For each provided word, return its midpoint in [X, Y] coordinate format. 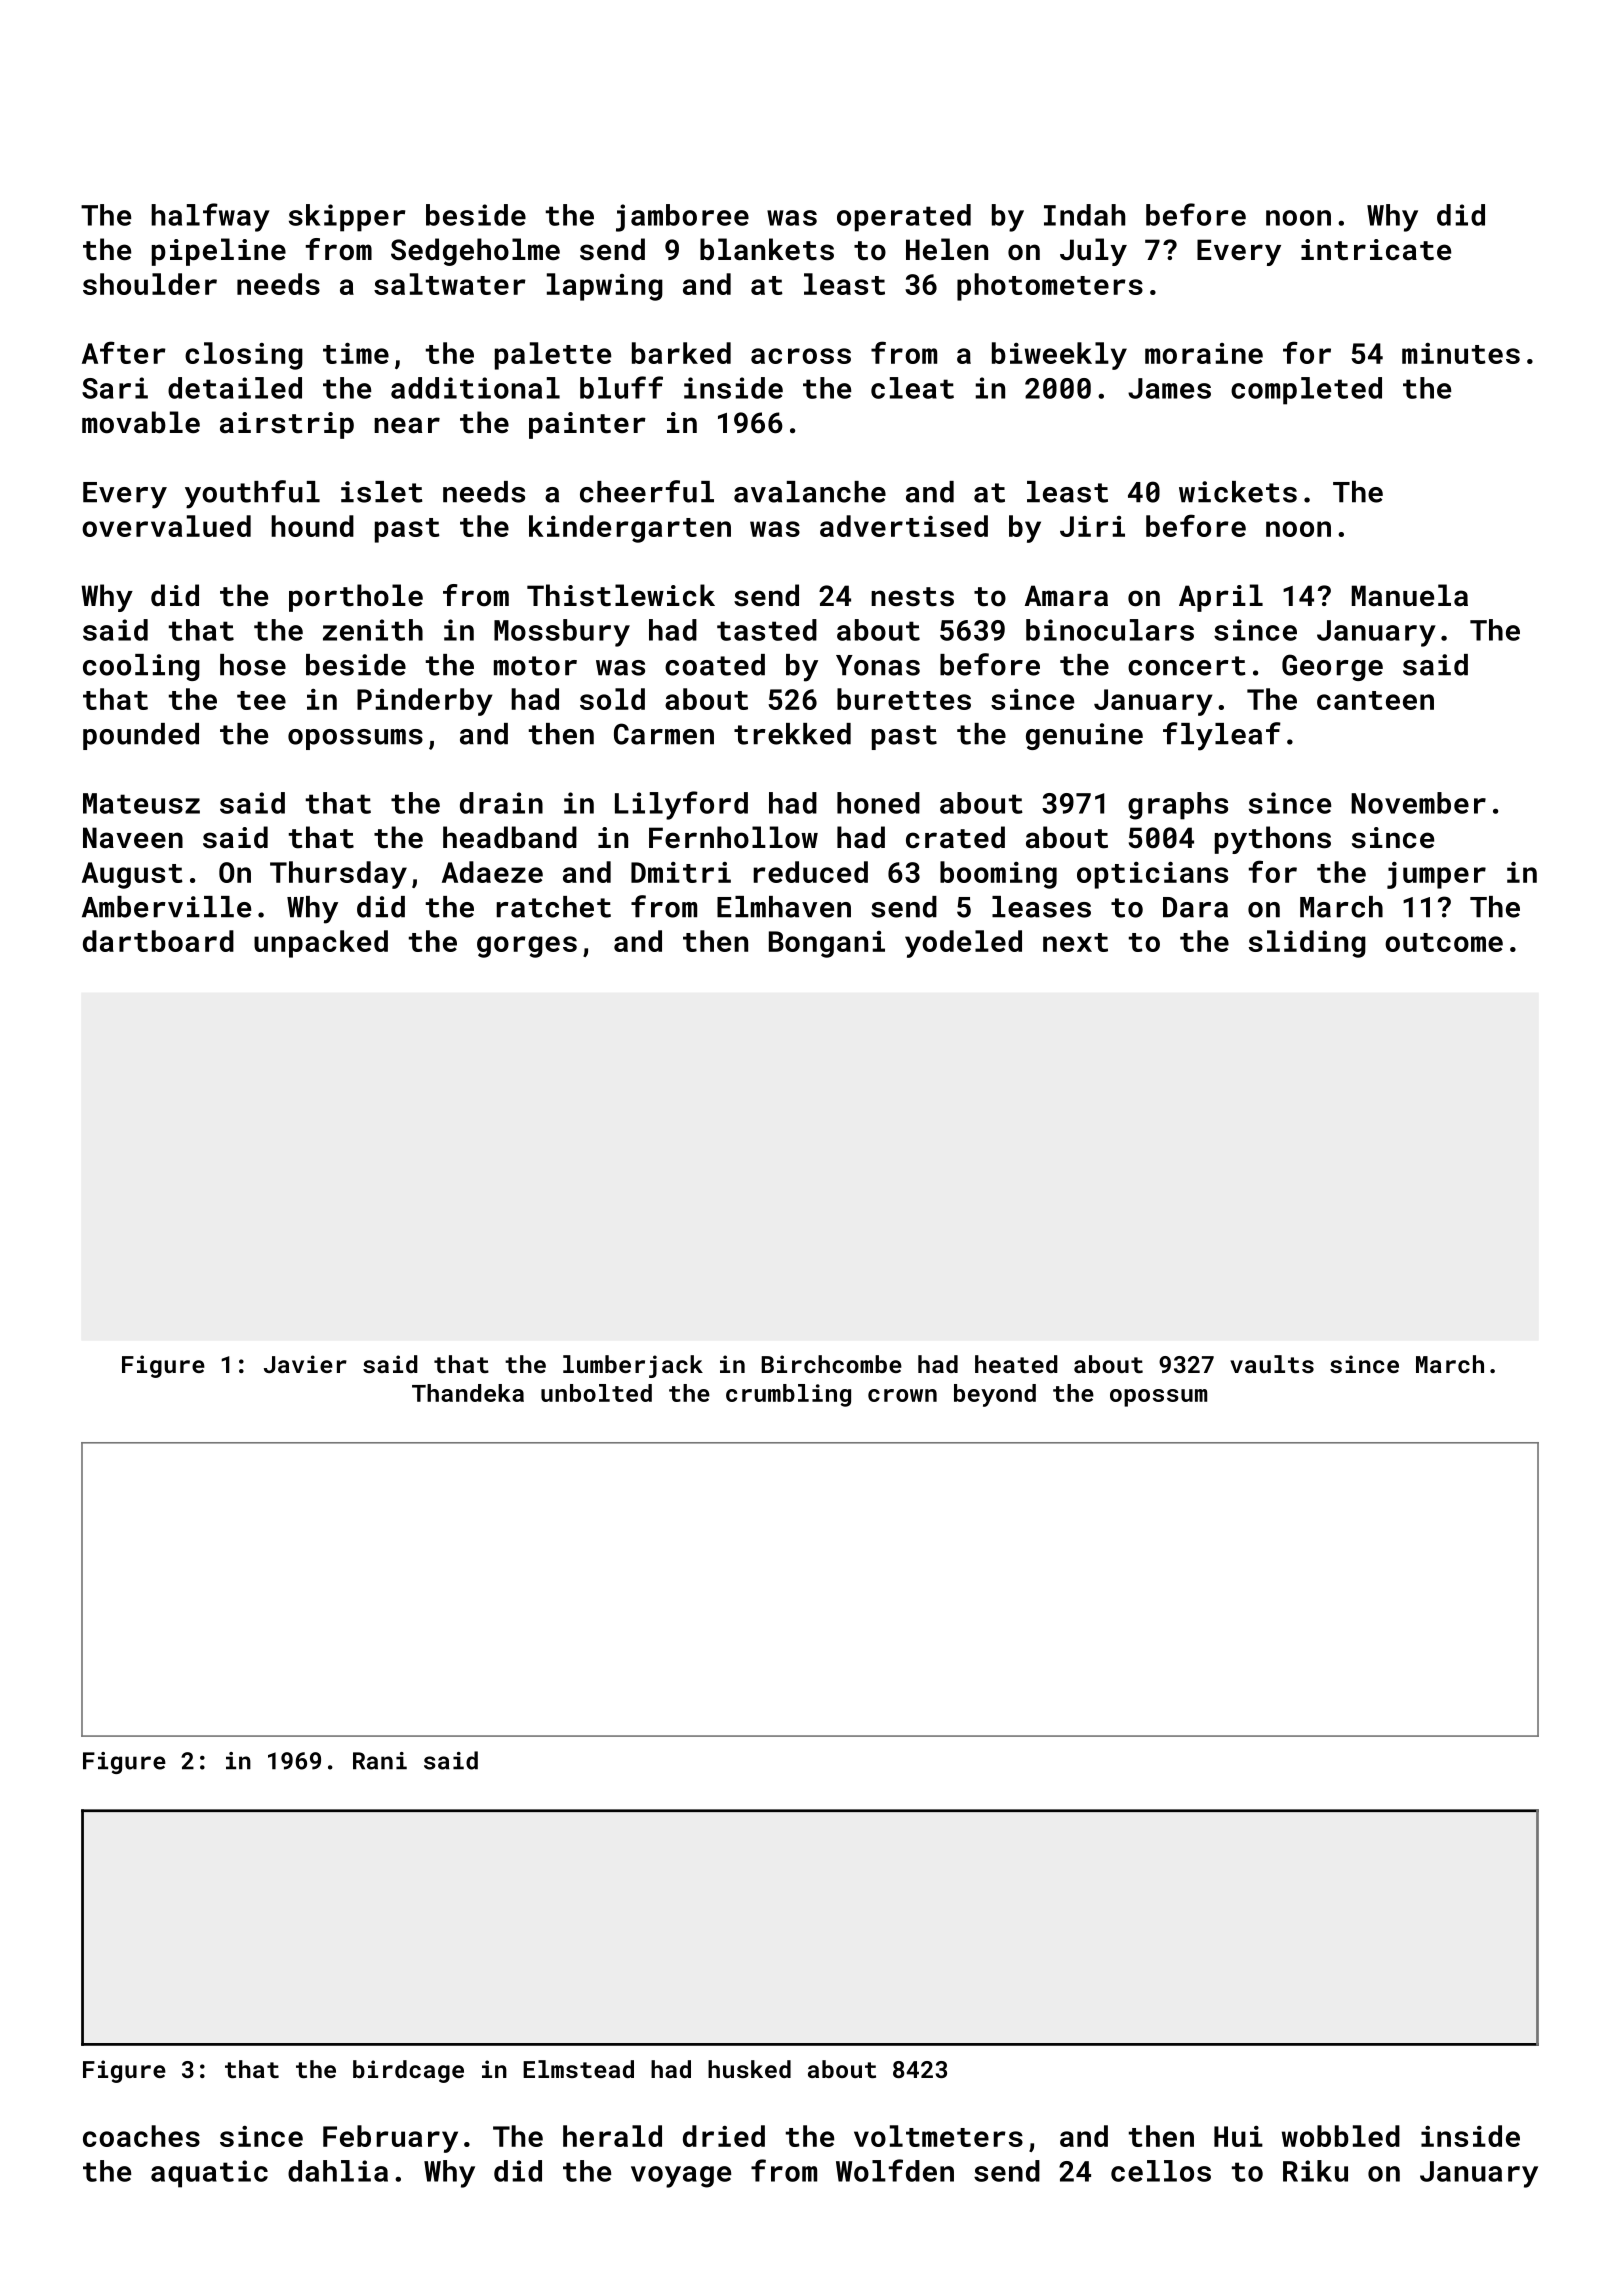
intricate [1376, 250]
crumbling [788, 1395]
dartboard [158, 941]
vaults [1272, 1364]
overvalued [166, 526]
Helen [947, 249]
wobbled [1341, 2136]
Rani [380, 1761]
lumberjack [633, 1366]
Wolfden [895, 2170]
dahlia [338, 2171]
